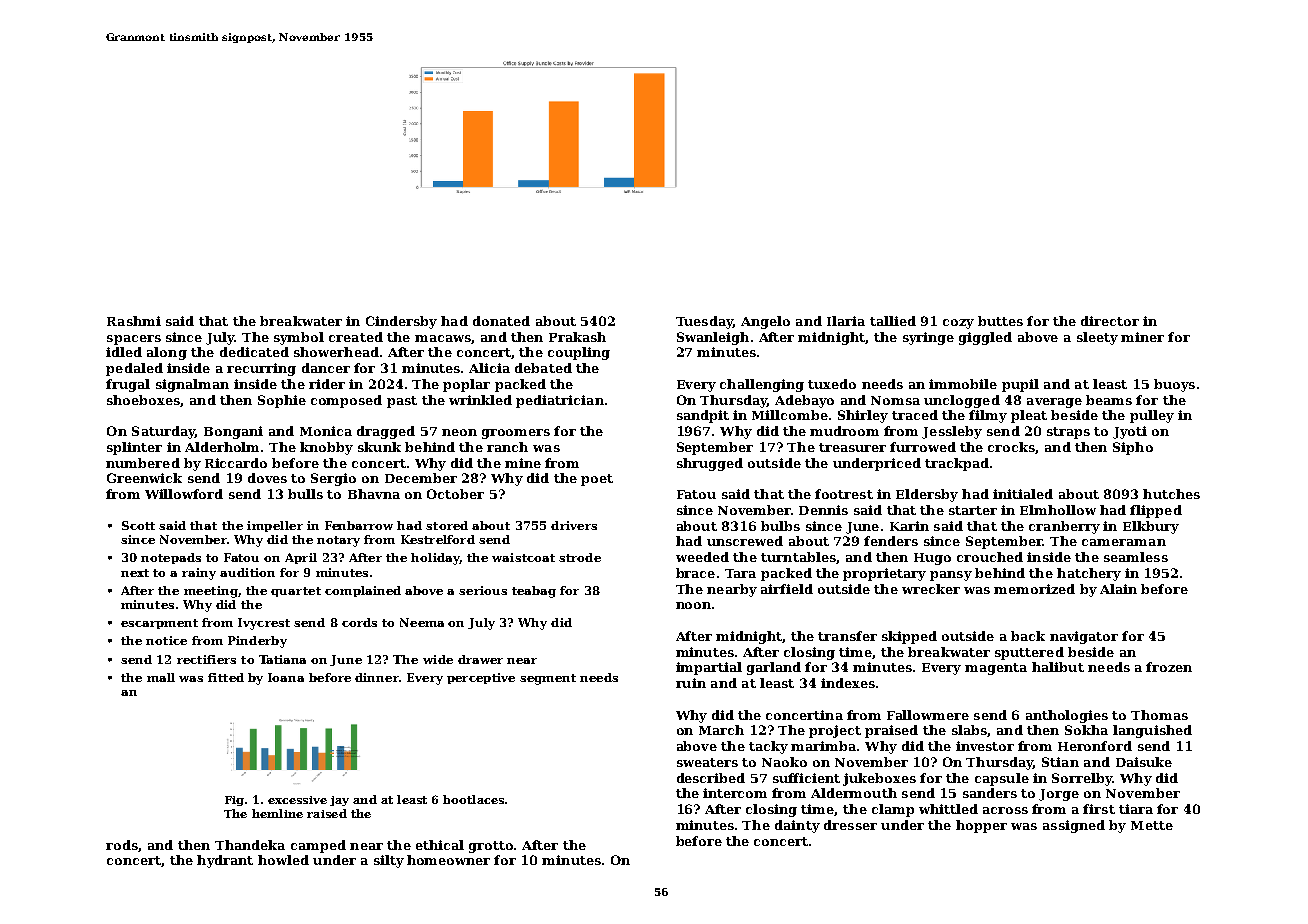 The image size is (1308, 924). Describe the element at coordinates (534, 592) in the image. I see `teabag` at that location.
